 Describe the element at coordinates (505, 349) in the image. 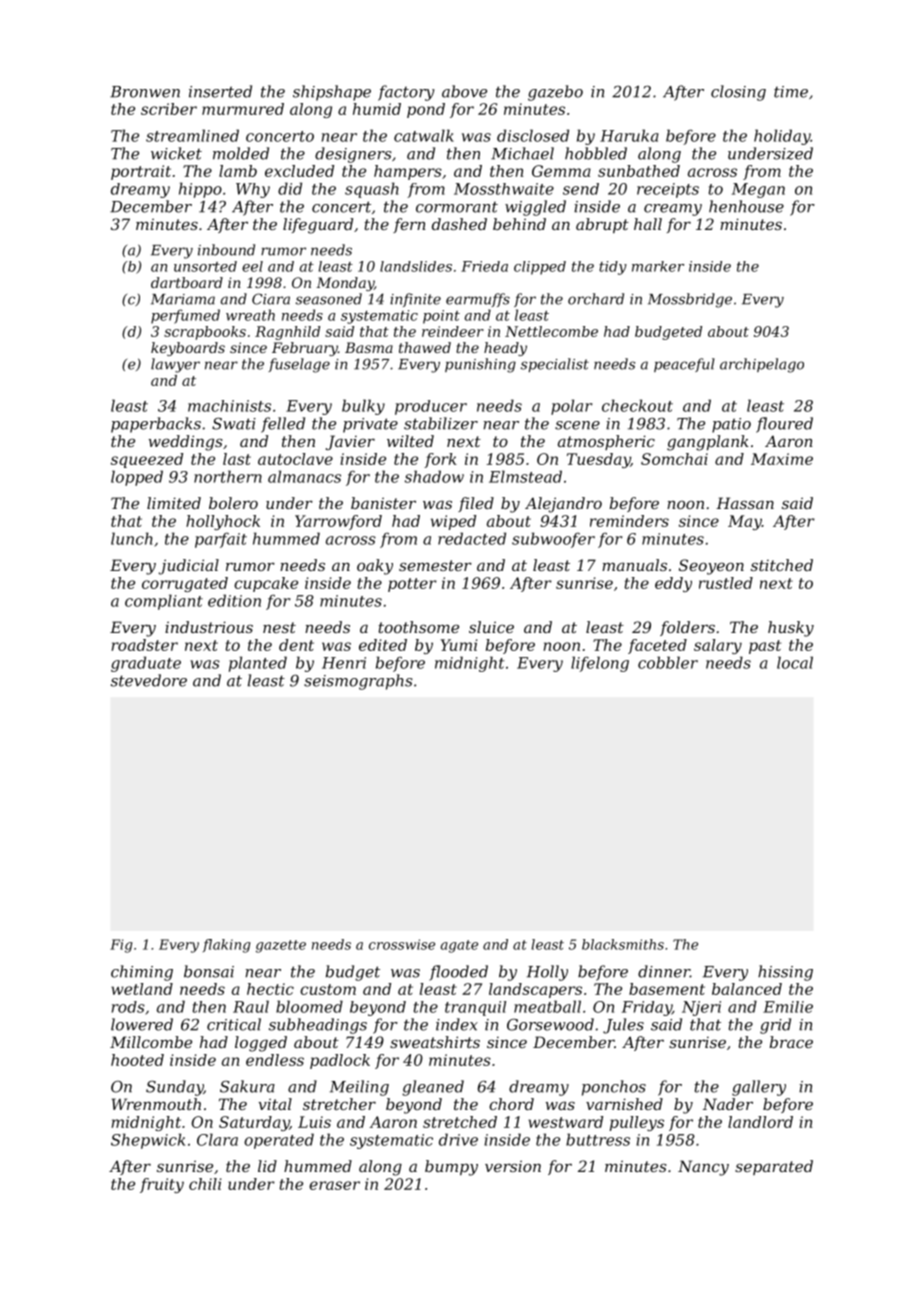

I see `heady` at that location.
